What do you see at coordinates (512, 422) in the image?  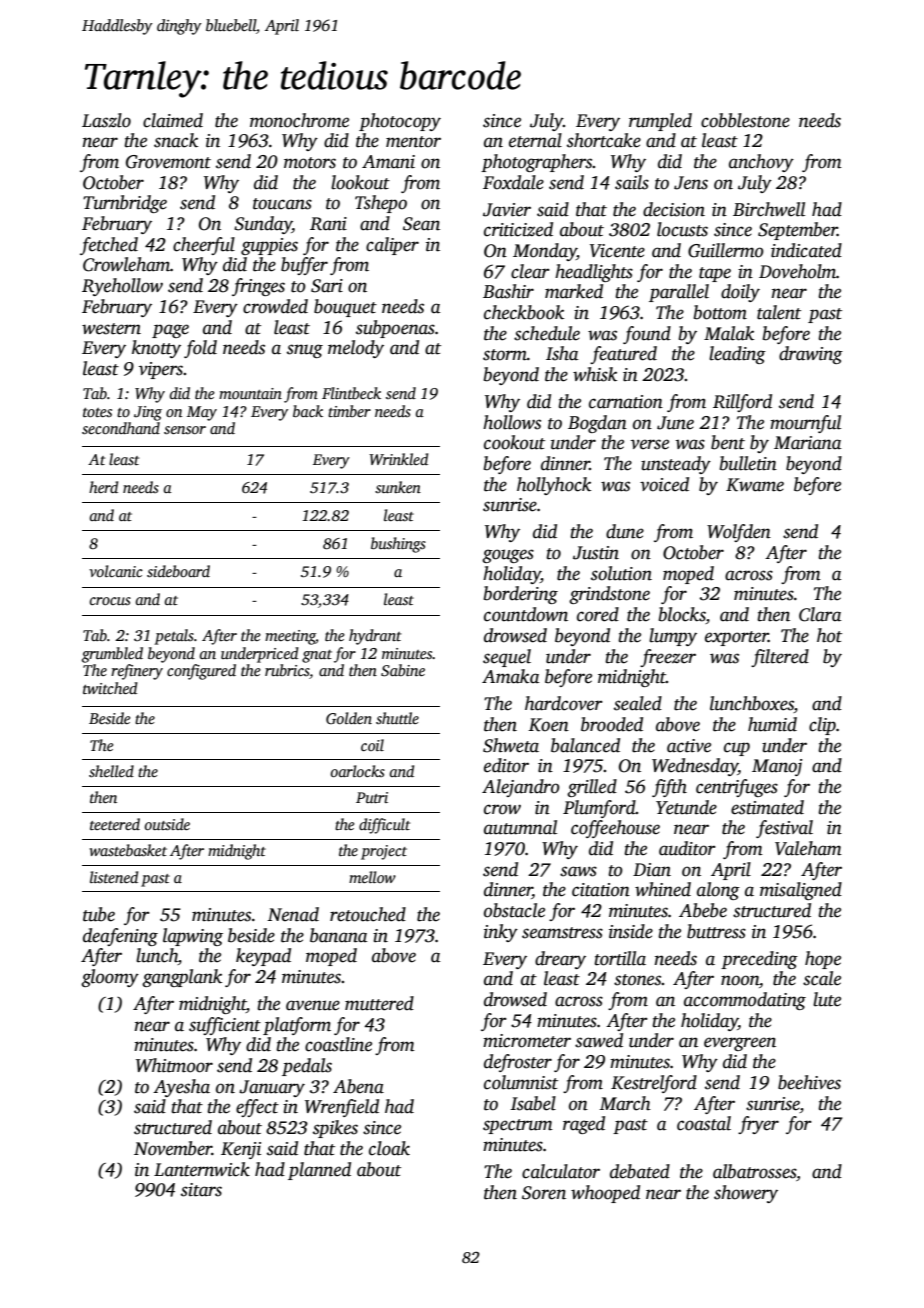 I see `hollows` at bounding box center [512, 422].
